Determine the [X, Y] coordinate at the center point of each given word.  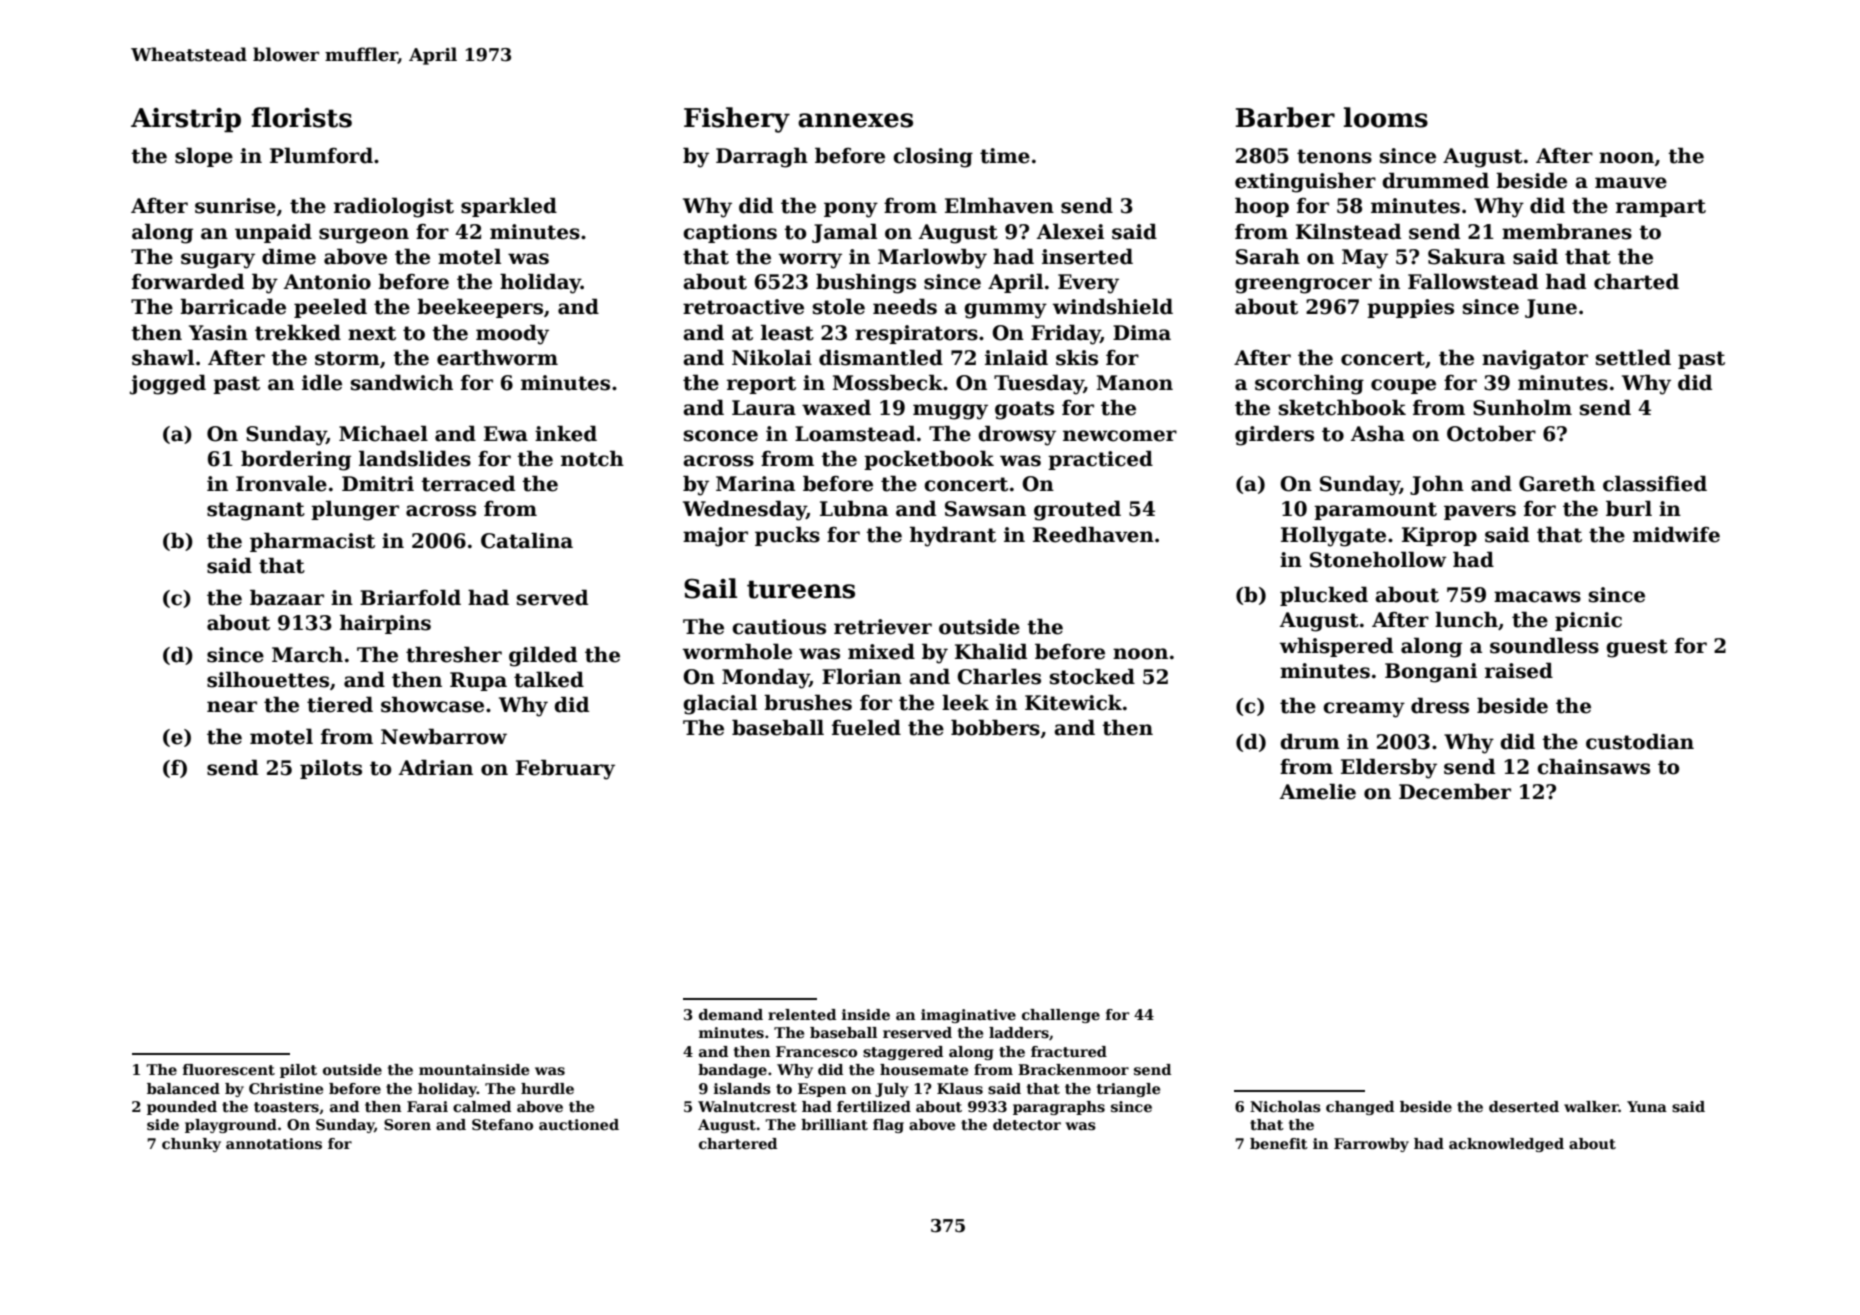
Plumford [321, 155]
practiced [1100, 460]
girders [1274, 435]
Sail [710, 588]
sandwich [402, 382]
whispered [1336, 647]
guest [1637, 648]
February [565, 769]
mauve [1631, 183]
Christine [286, 1088]
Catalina [527, 540]
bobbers [995, 727]
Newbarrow [444, 736]
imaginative [968, 1016]
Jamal [844, 233]
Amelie [1317, 791]
